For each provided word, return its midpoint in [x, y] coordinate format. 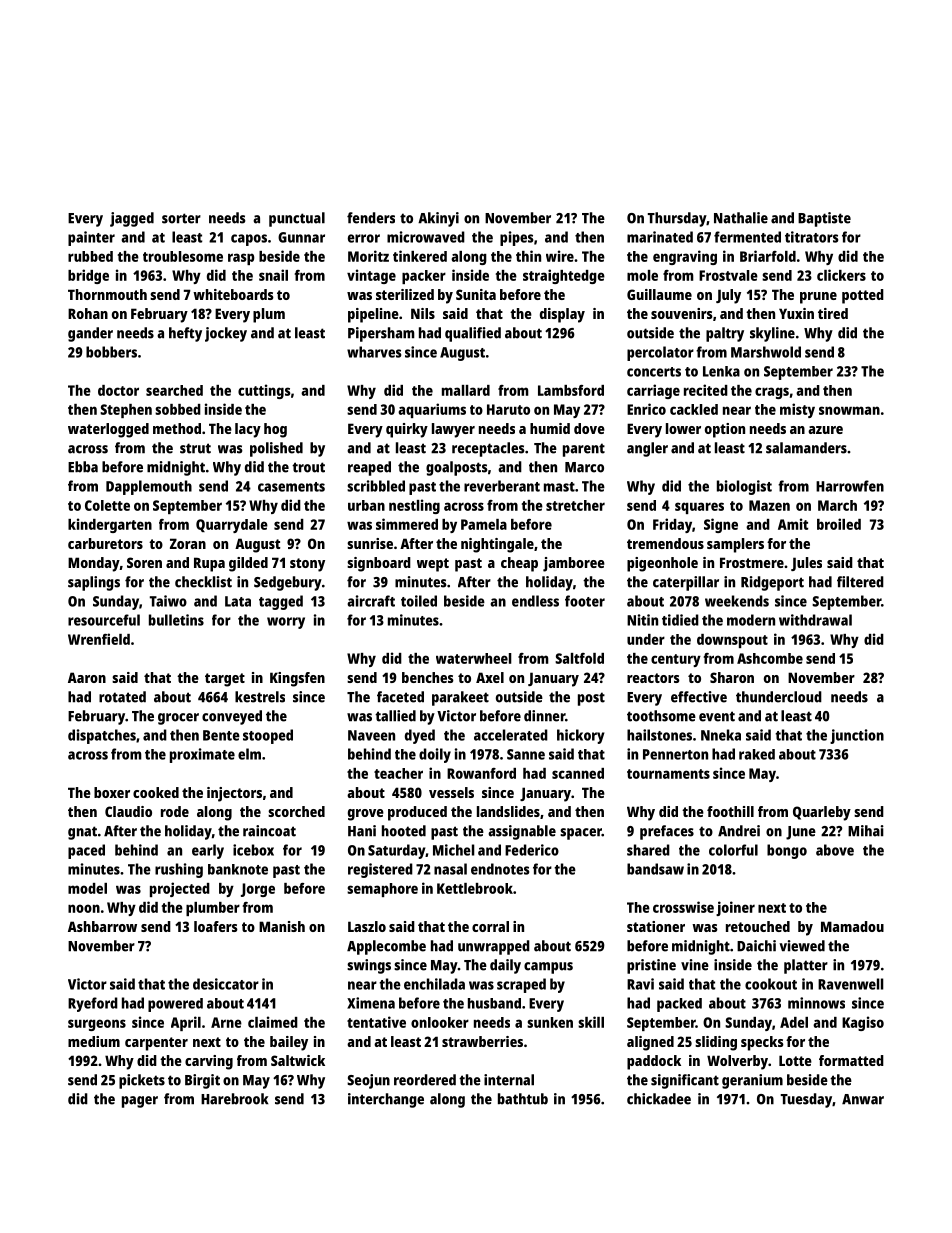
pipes [516, 238]
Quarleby [822, 813]
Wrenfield [99, 639]
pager [140, 1102]
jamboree [574, 564]
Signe [721, 525]
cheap [519, 564]
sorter [181, 218]
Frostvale [728, 275]
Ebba [83, 467]
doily [435, 755]
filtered [860, 582]
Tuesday [806, 1100]
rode [175, 811]
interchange [386, 1100]
